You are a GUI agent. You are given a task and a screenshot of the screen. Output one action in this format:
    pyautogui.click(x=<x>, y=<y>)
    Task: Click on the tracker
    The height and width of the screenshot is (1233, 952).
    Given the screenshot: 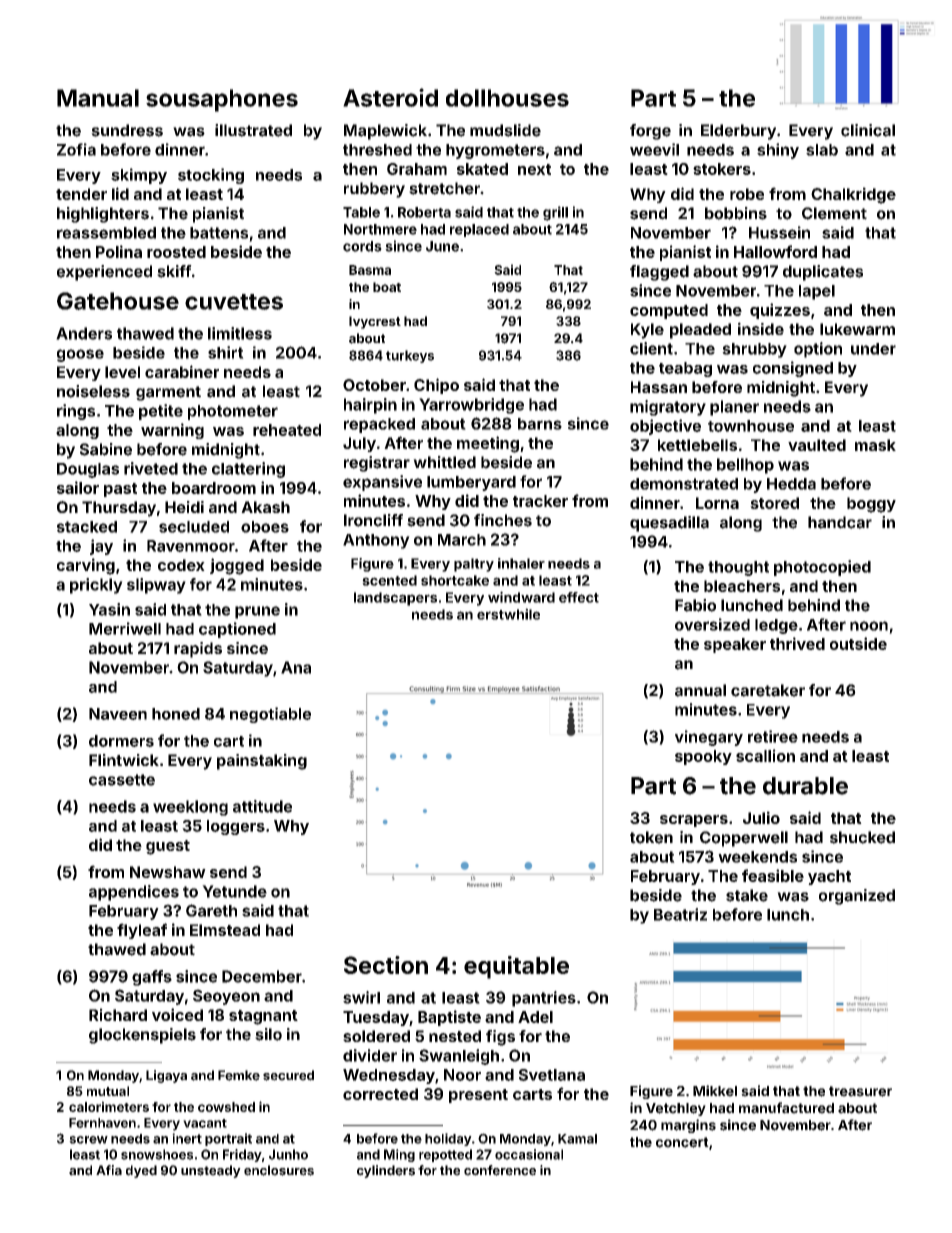 What is the action you would take?
    pyautogui.click(x=540, y=501)
